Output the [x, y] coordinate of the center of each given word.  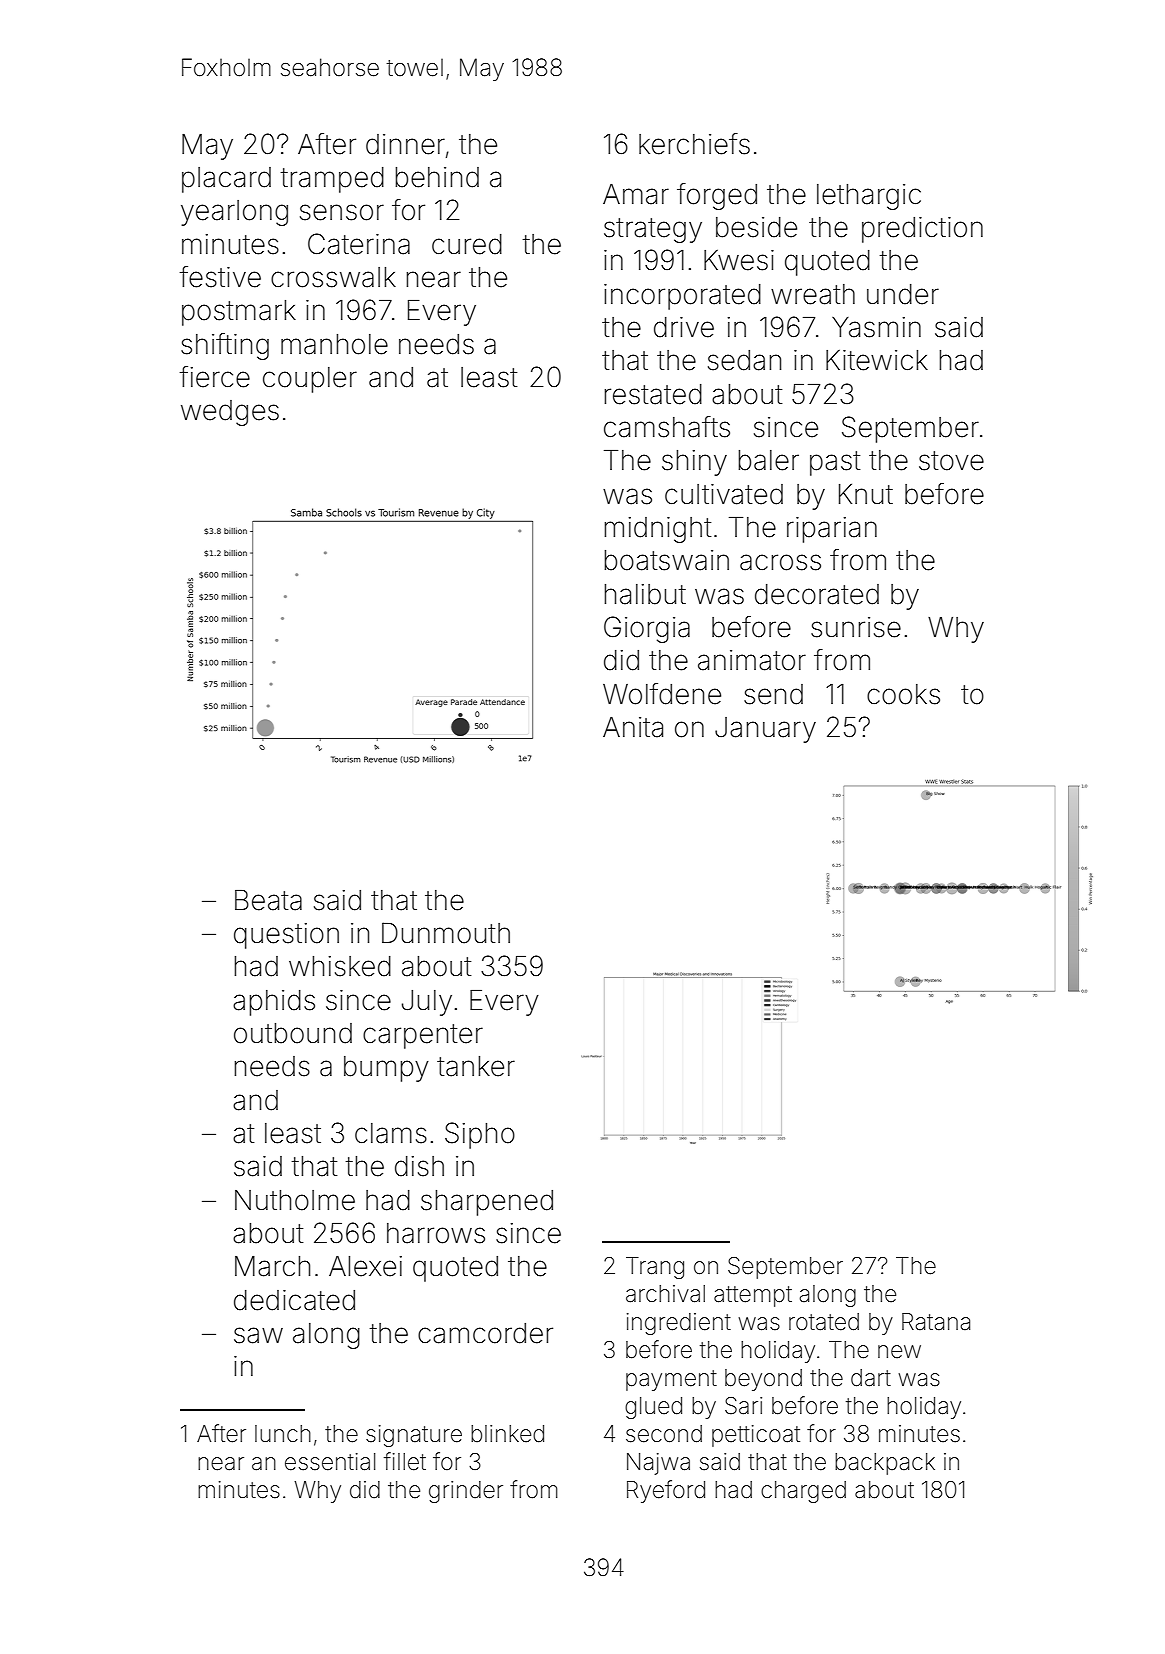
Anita [633, 727]
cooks [903, 694]
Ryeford [666, 1491]
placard [226, 180]
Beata [268, 900]
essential [330, 1462]
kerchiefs [694, 144]
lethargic [869, 197]
